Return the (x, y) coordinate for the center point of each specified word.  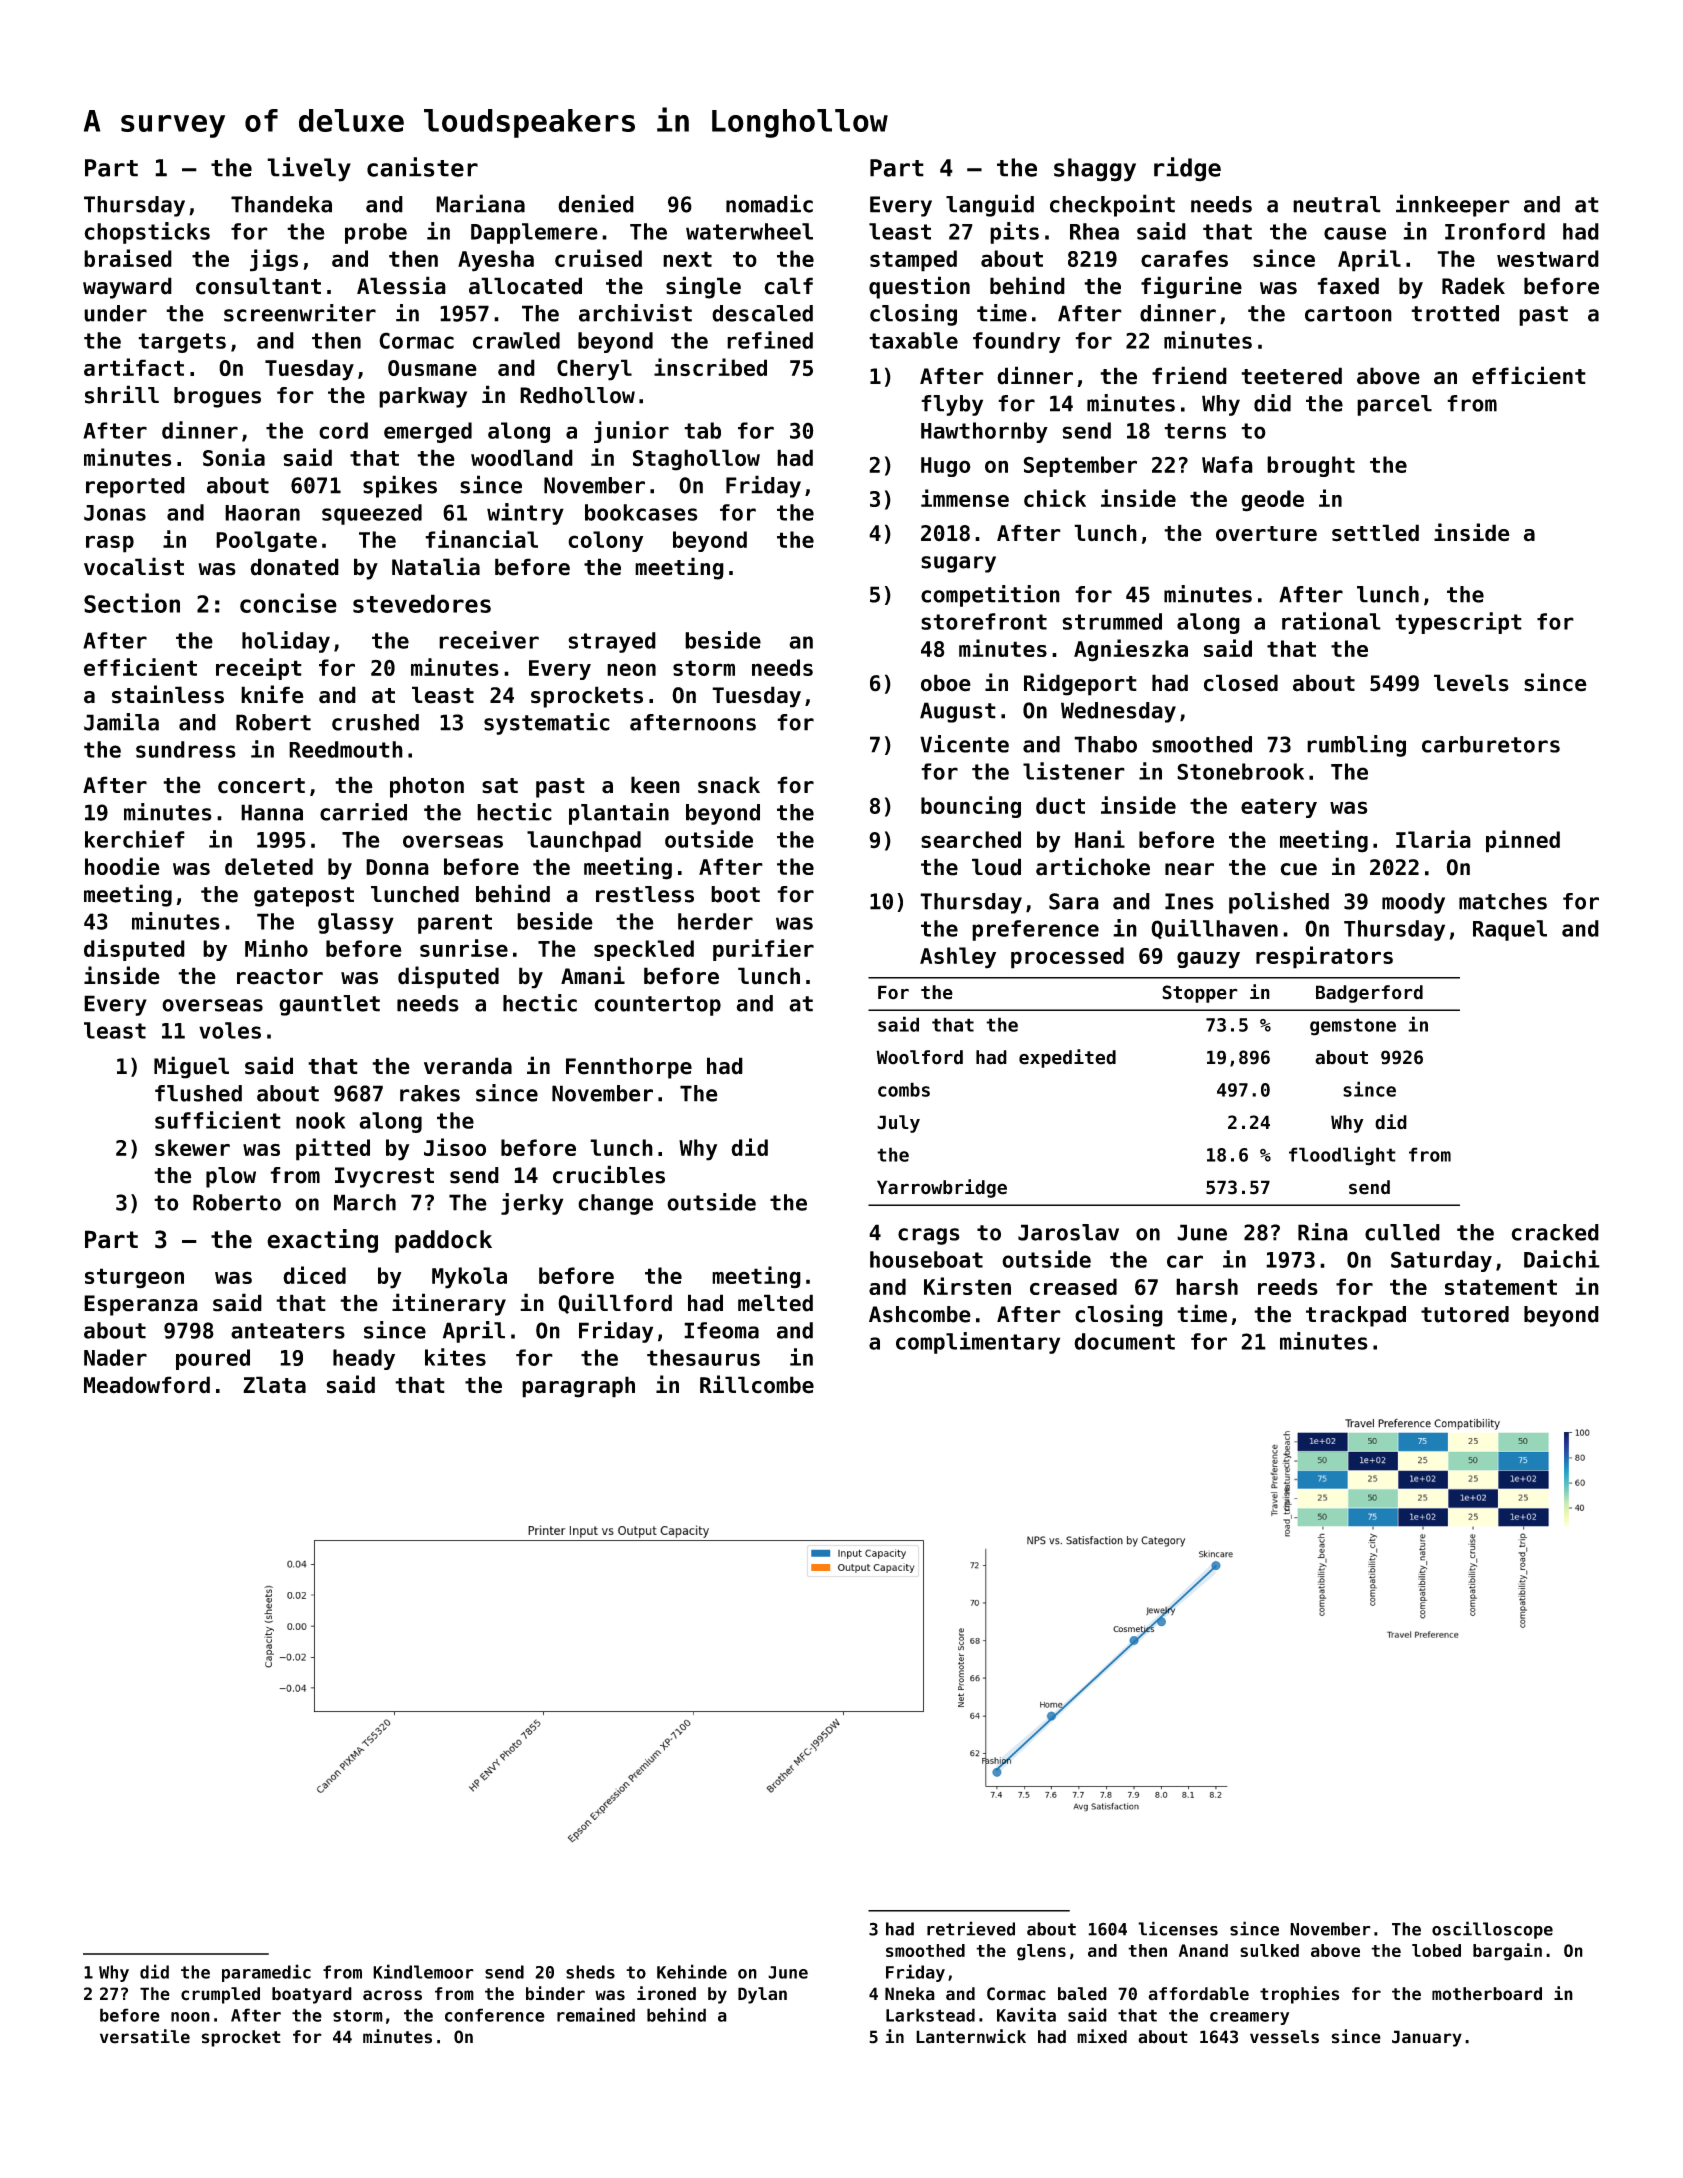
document (1124, 1341)
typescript (1458, 623)
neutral (1337, 204)
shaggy (1095, 170)
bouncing (971, 807)
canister (422, 167)
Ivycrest (384, 1177)
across (392, 1995)
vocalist (134, 566)
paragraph (578, 1387)
